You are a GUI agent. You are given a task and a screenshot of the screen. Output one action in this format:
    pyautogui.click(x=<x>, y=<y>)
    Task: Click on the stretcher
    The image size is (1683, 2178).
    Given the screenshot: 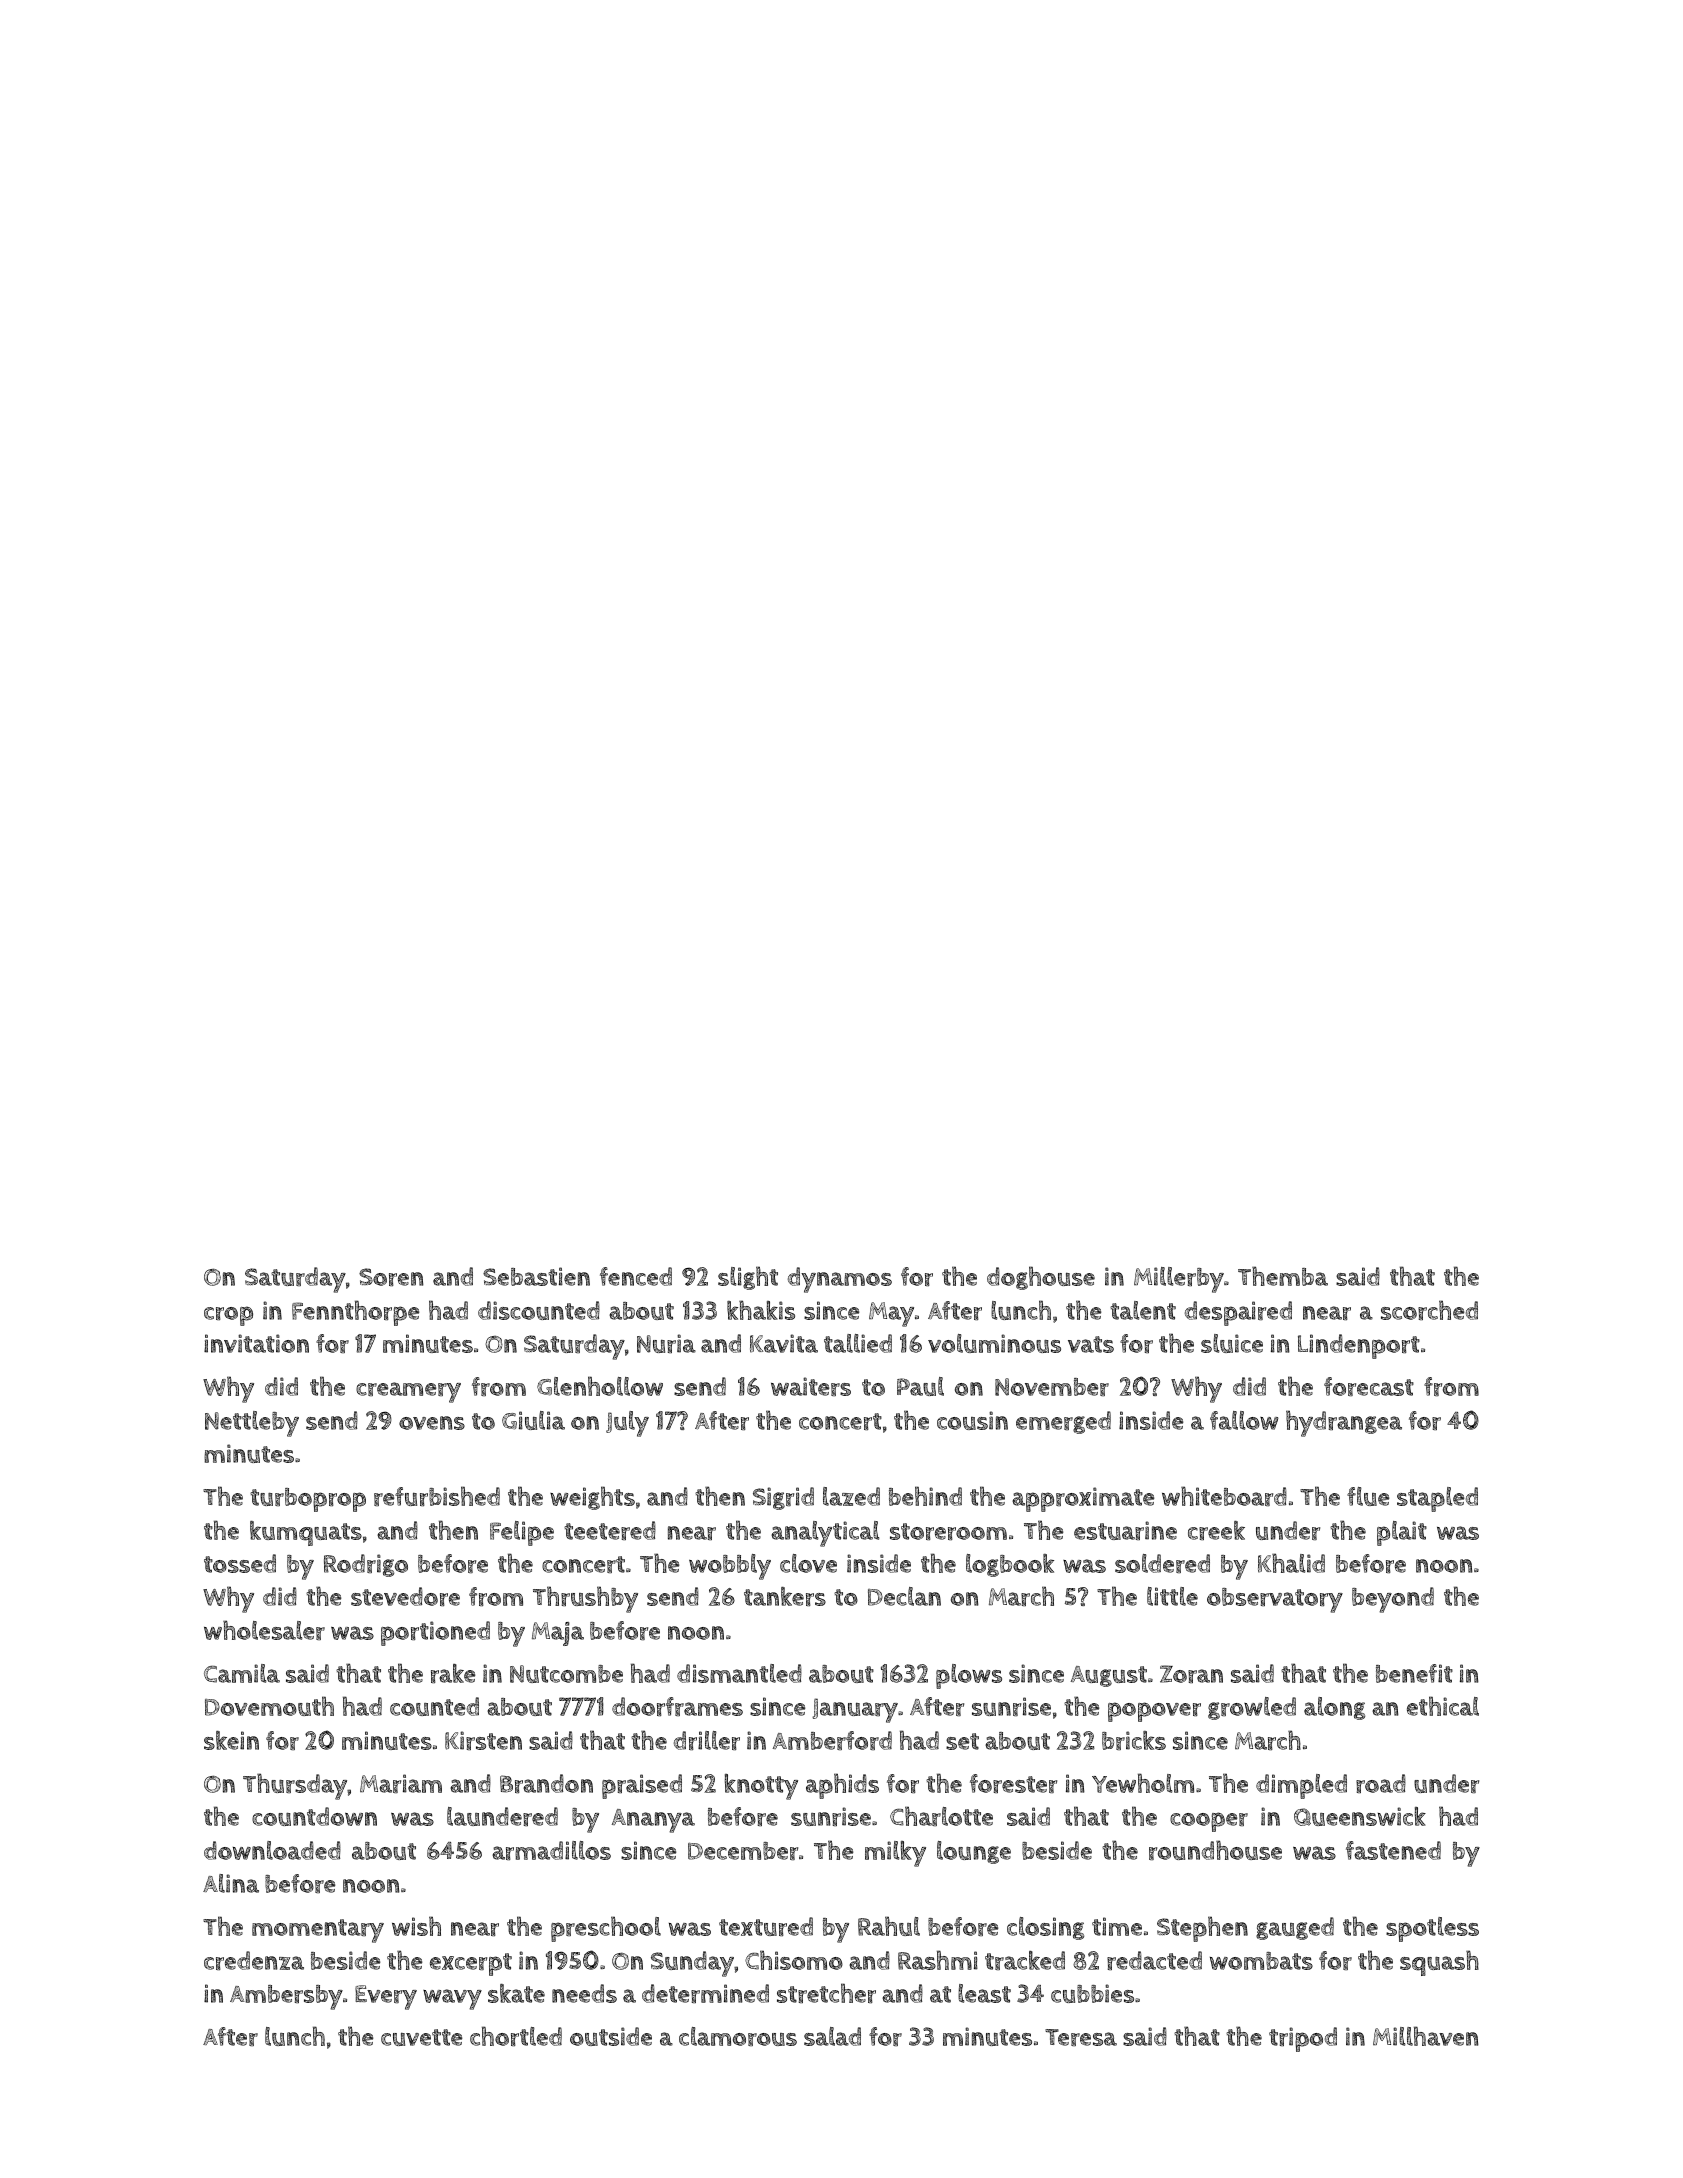 What is the action you would take?
    pyautogui.click(x=826, y=1993)
